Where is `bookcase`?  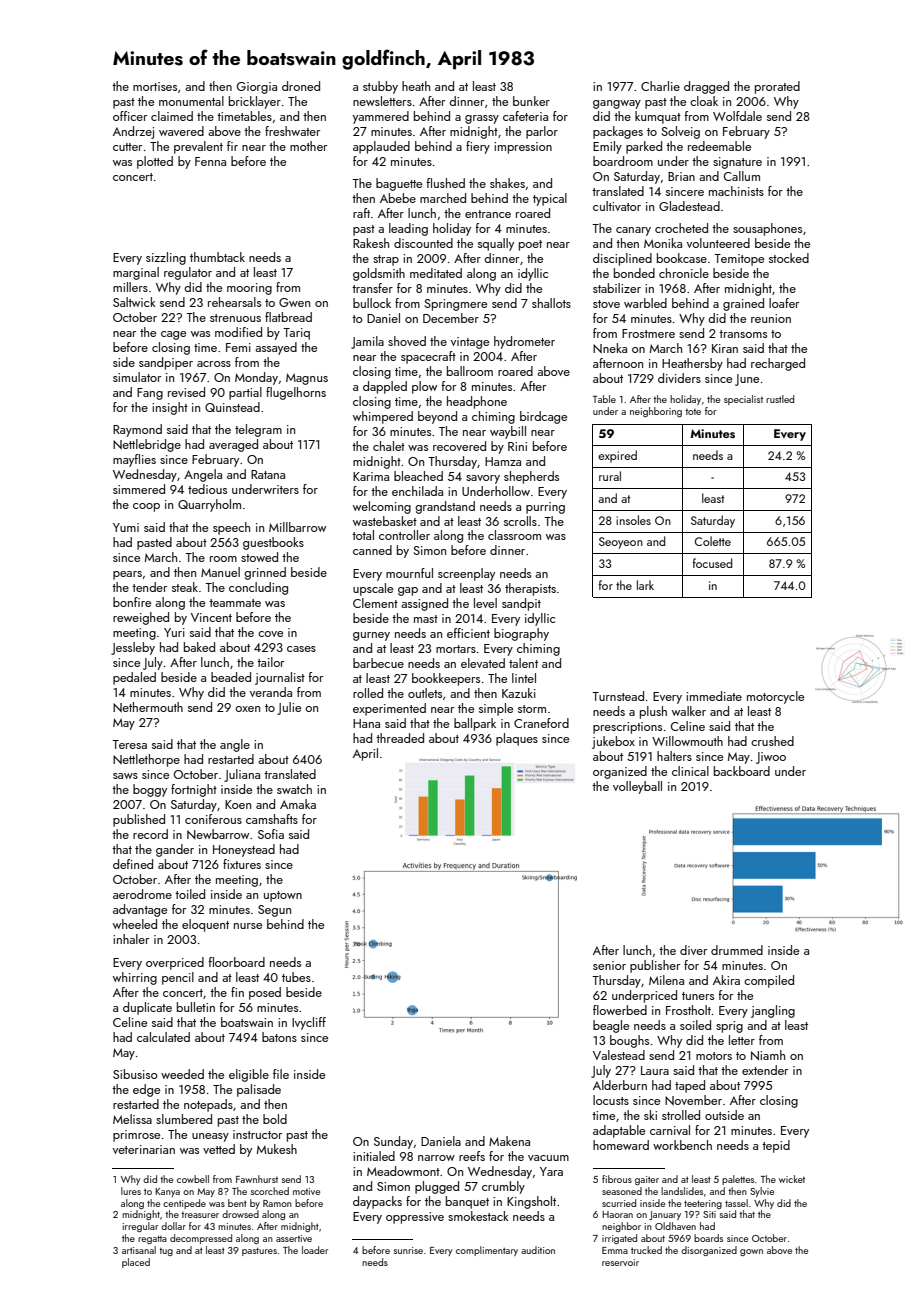 bookcase is located at coordinates (682, 258).
